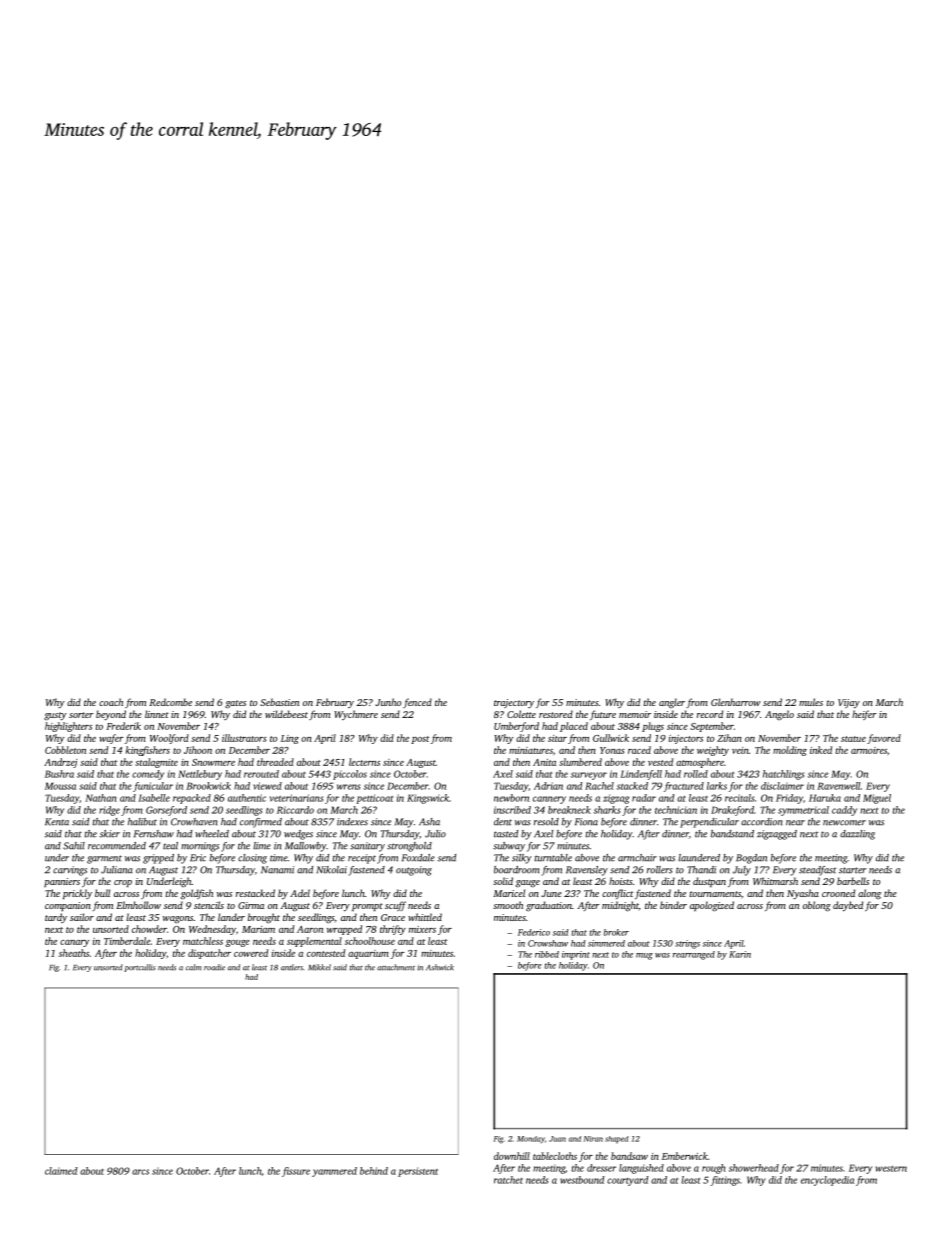  Describe the element at coordinates (621, 881) in the screenshot. I see `hoists` at that location.
